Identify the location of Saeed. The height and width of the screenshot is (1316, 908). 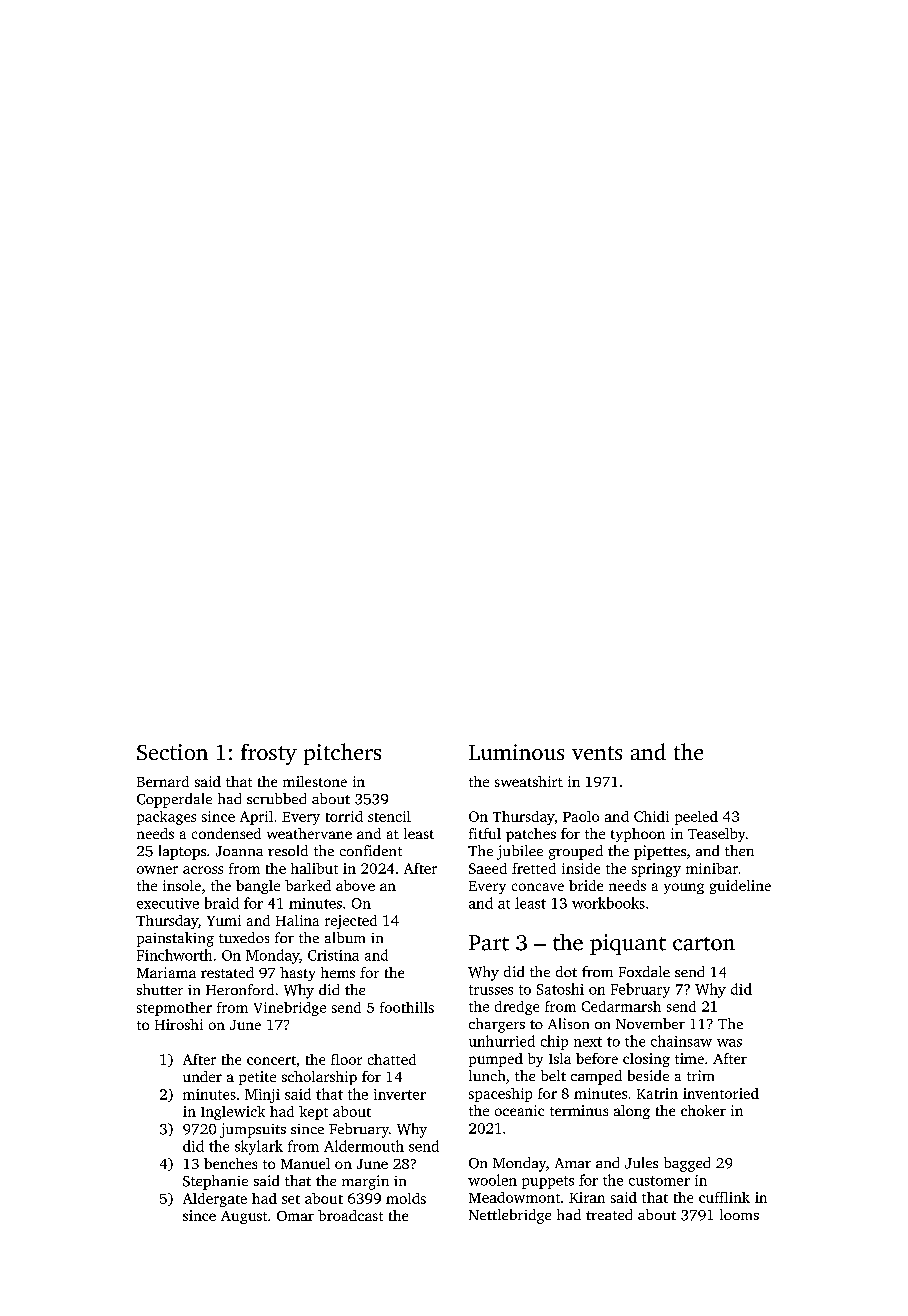
(488, 868).
